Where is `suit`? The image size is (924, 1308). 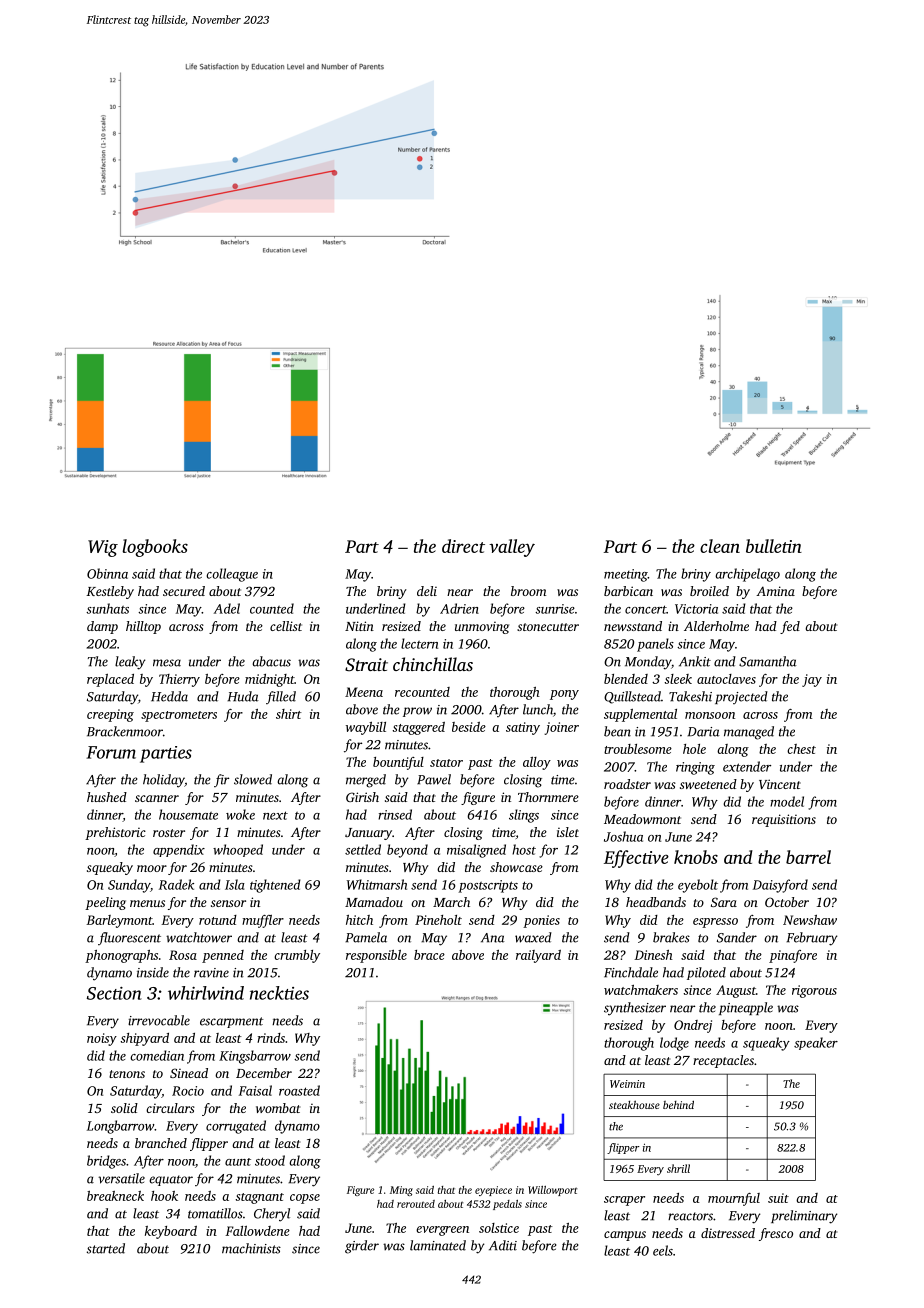 suit is located at coordinates (778, 1198).
